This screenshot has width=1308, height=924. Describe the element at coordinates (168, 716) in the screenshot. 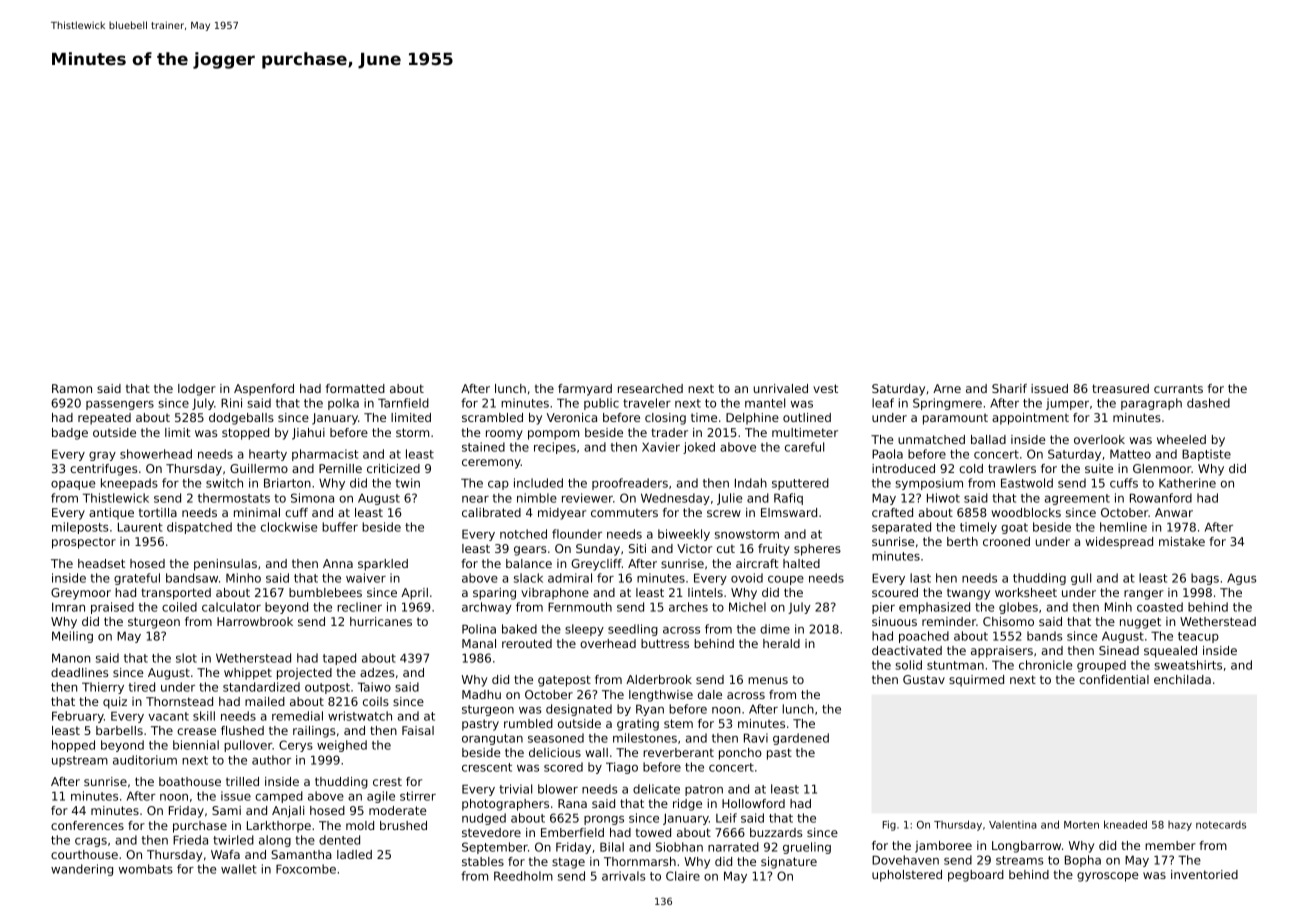

I see `vacant` at that location.
